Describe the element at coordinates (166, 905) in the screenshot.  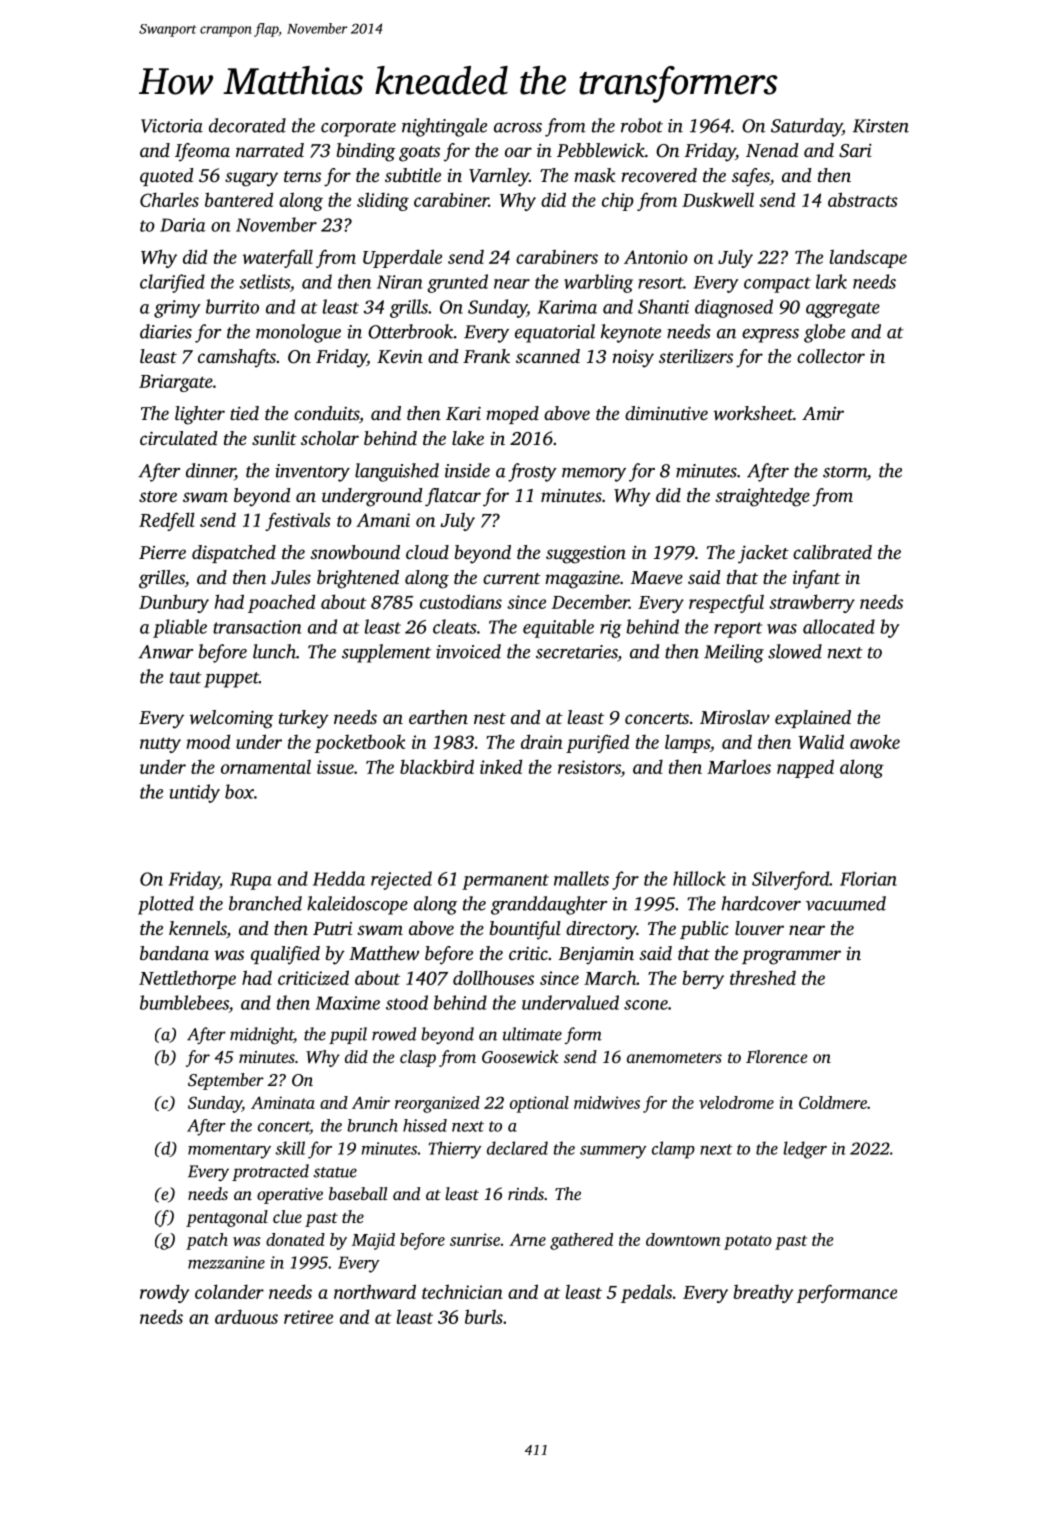
I see `plotted` at that location.
